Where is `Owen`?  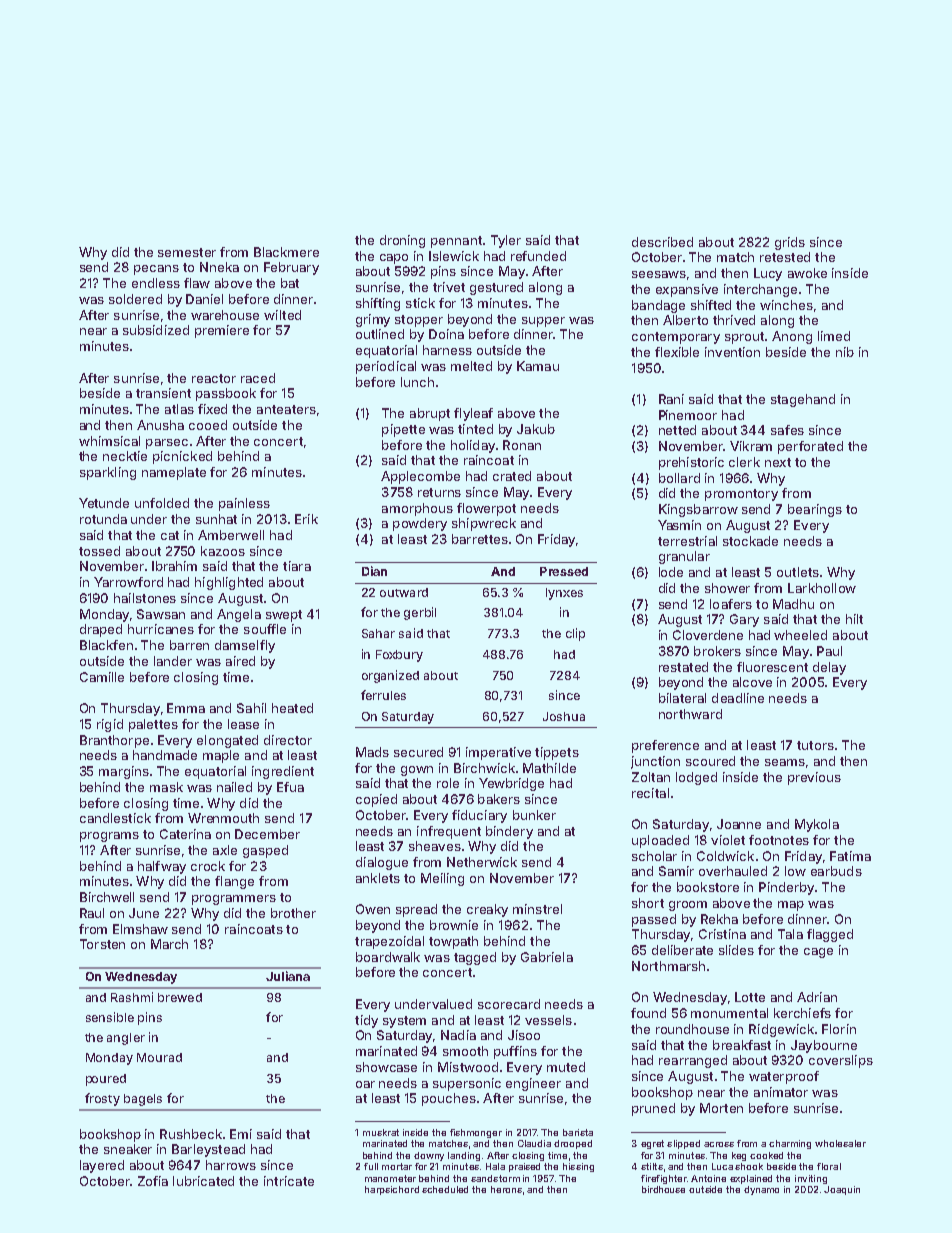
Owen is located at coordinates (373, 909).
